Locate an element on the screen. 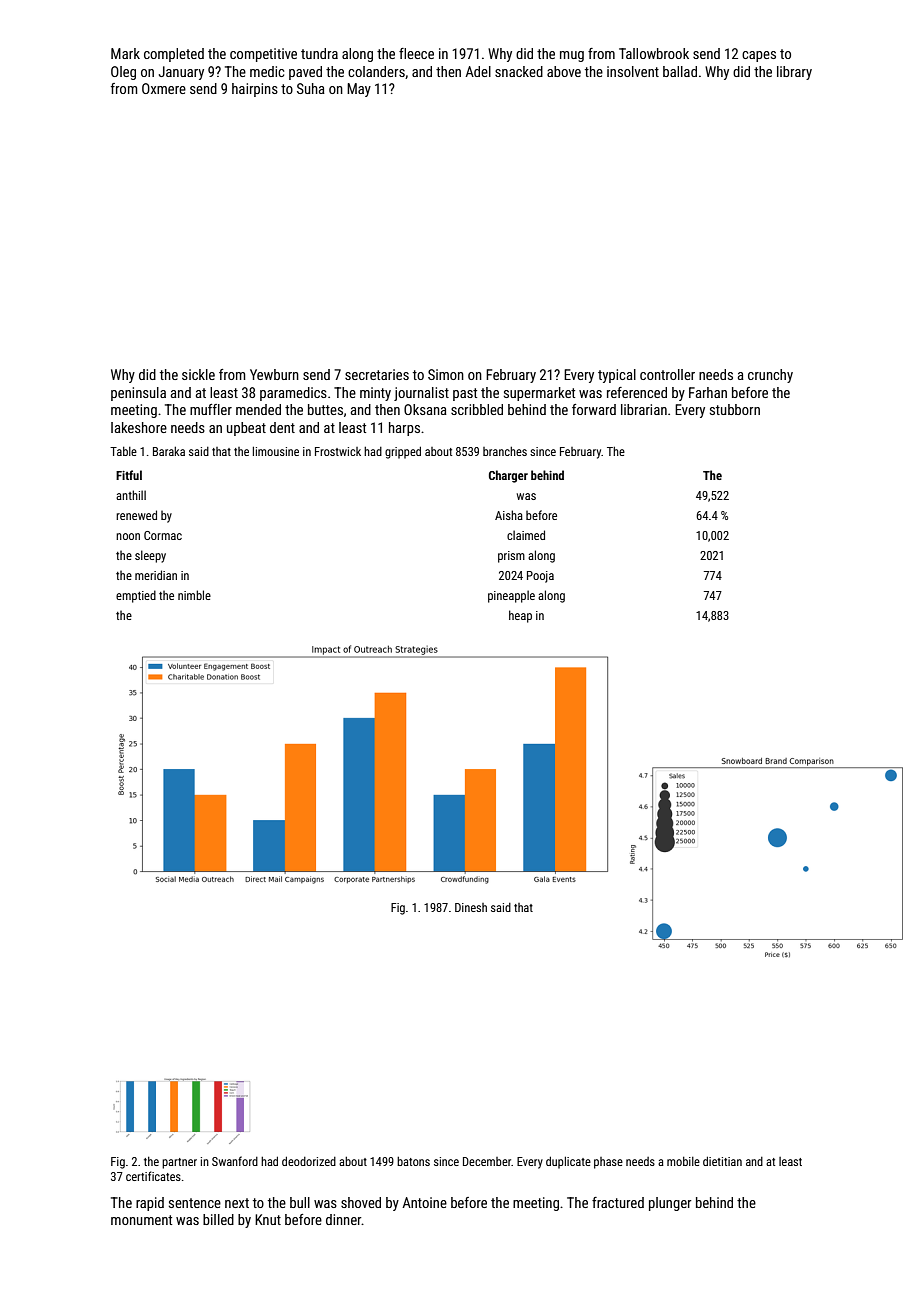 This screenshot has width=924, height=1308. Adel is located at coordinates (478, 71).
